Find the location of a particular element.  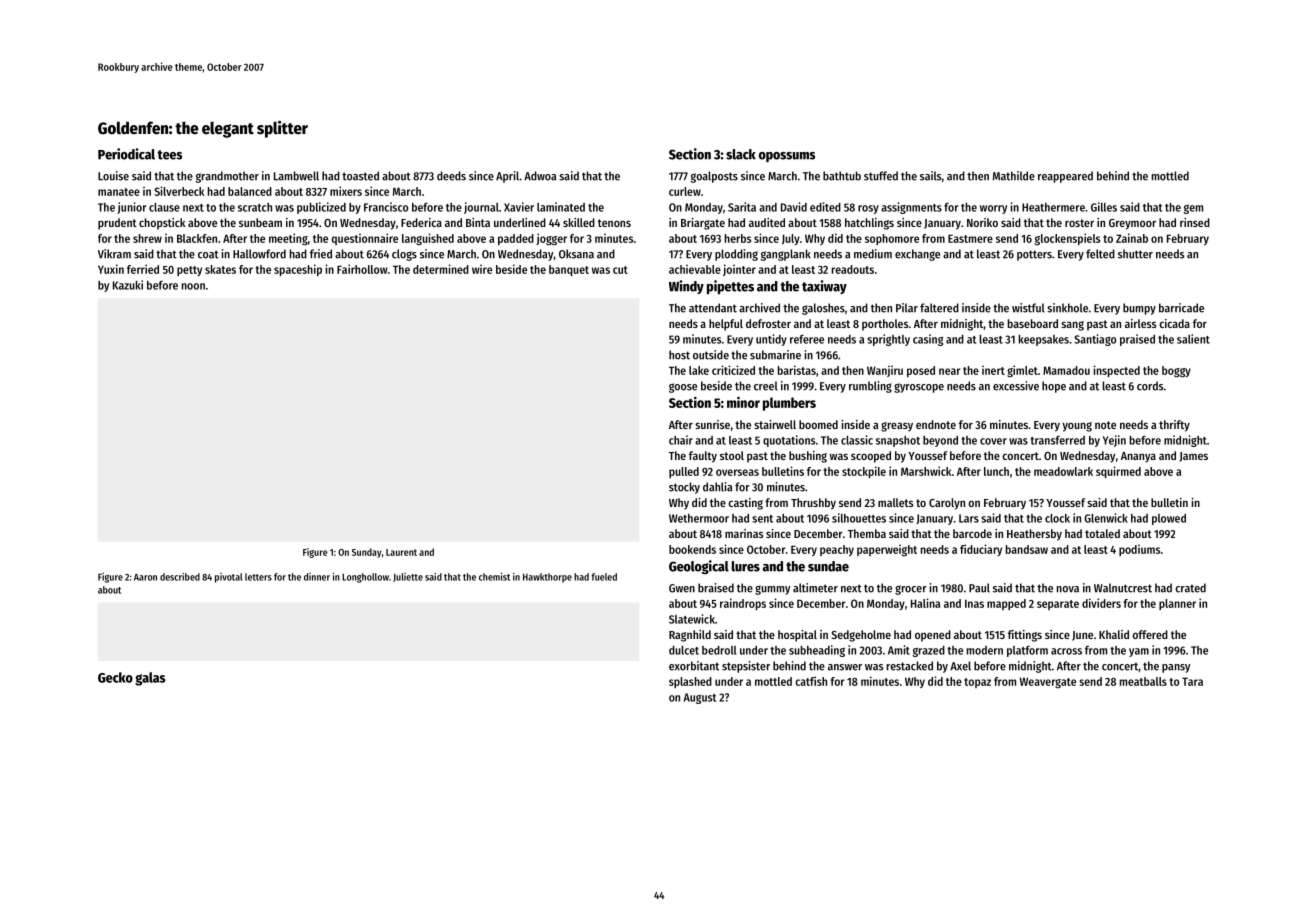

tees is located at coordinates (169, 155).
